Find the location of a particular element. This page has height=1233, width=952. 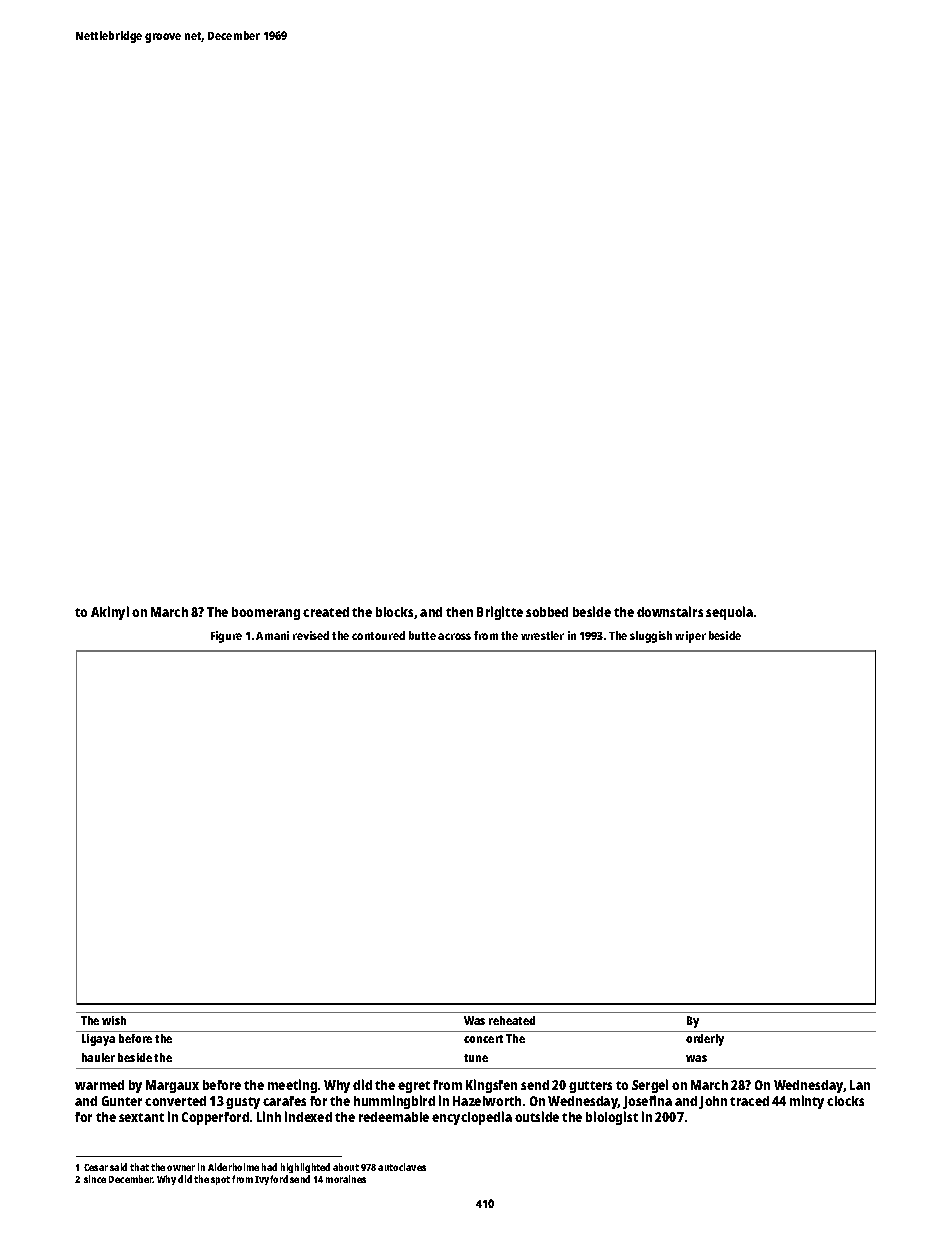

tune is located at coordinates (476, 1058).
